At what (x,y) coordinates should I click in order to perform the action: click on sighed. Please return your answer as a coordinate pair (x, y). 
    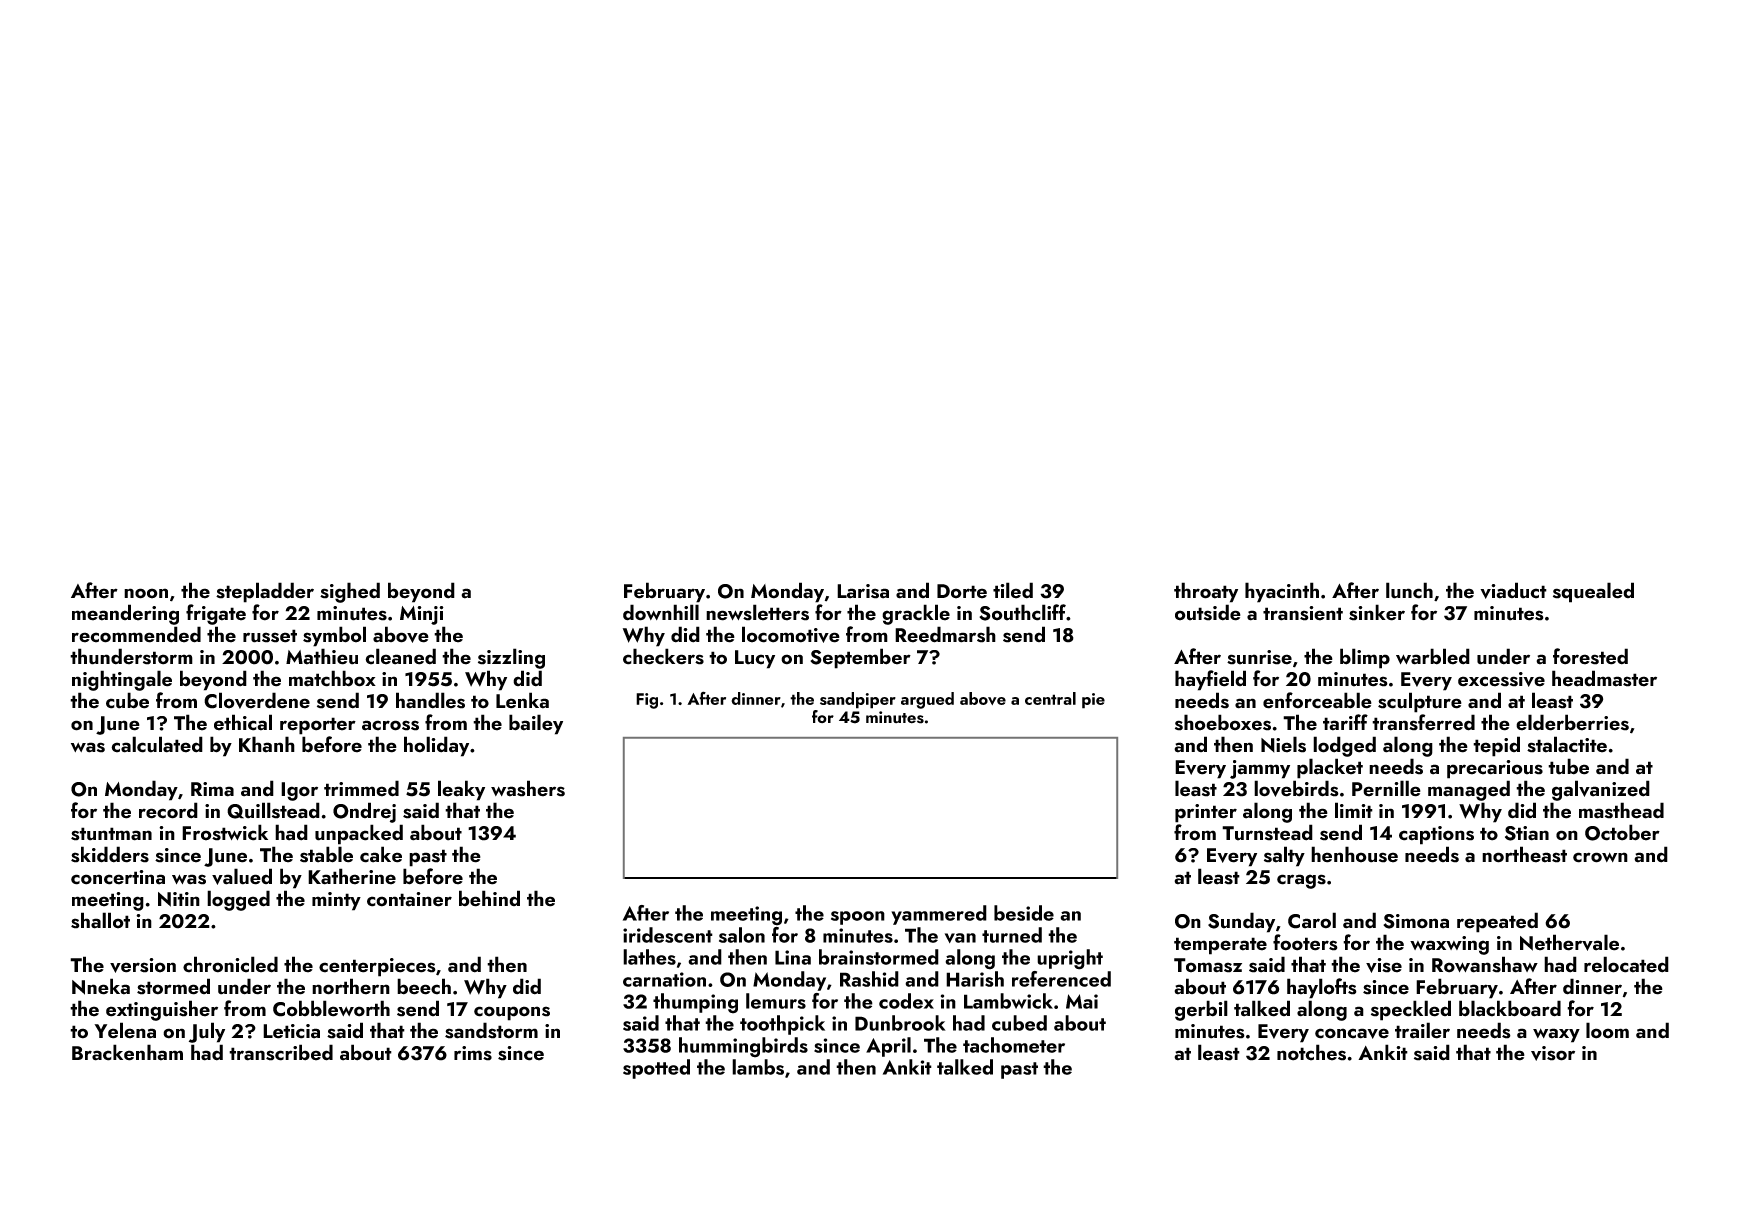
    Looking at the image, I should click on (350, 592).
